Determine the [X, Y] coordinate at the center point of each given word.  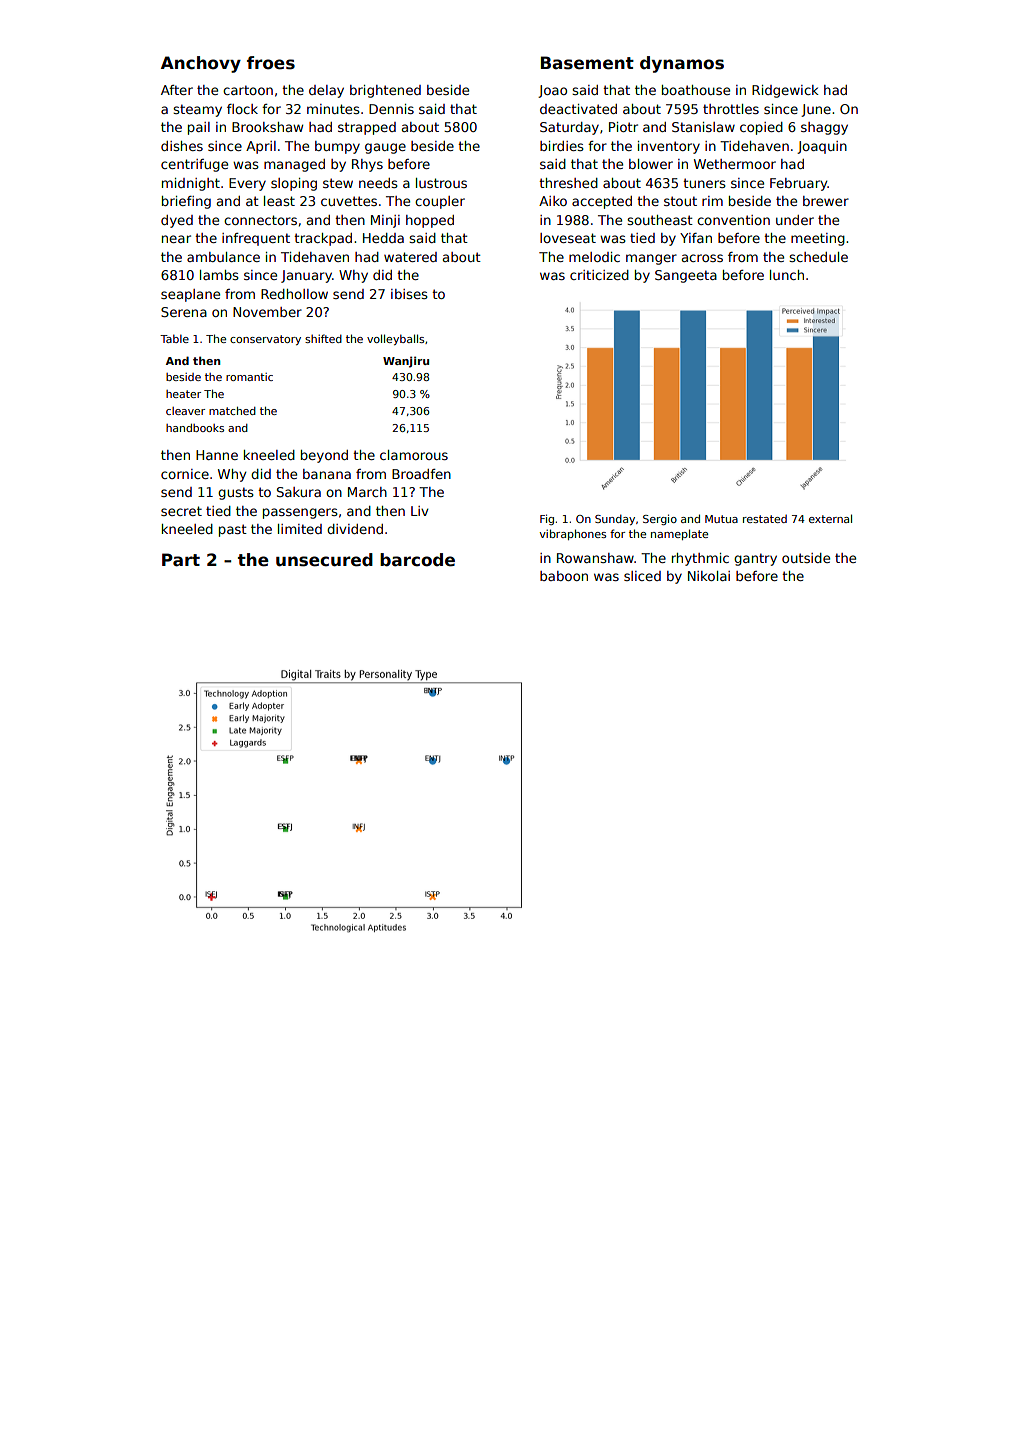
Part [181, 560]
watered [410, 257]
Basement [587, 63]
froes [271, 63]
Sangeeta [686, 276]
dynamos [682, 64]
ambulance [223, 257]
